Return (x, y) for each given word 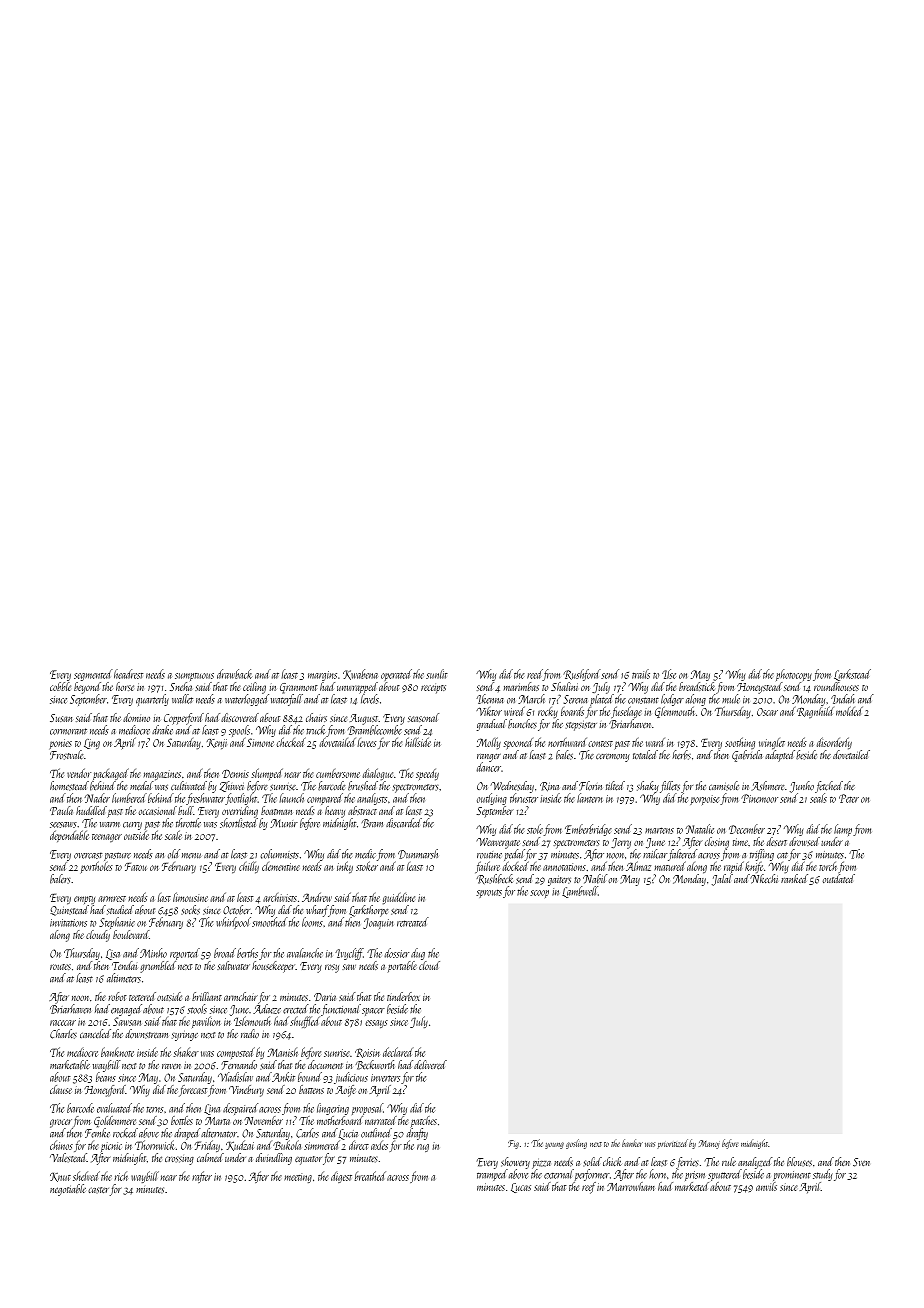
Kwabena (360, 674)
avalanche (305, 953)
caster (98, 1190)
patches (423, 1122)
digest (341, 1177)
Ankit (283, 1077)
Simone (260, 742)
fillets (670, 787)
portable (402, 966)
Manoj (709, 1144)
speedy (427, 775)
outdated (839, 878)
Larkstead (852, 675)
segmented (93, 675)
